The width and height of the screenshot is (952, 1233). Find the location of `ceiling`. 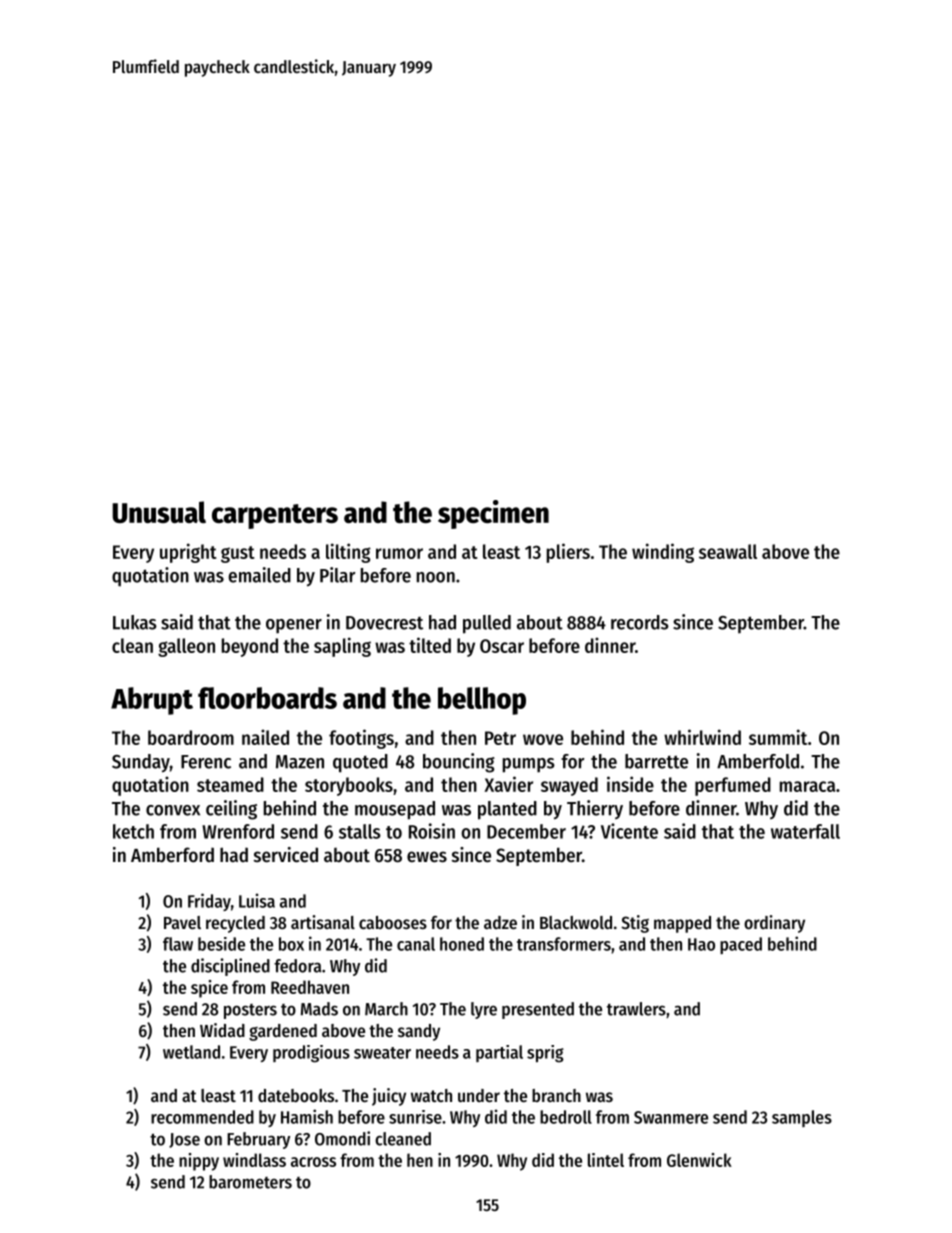

ceiling is located at coordinates (231, 810).
